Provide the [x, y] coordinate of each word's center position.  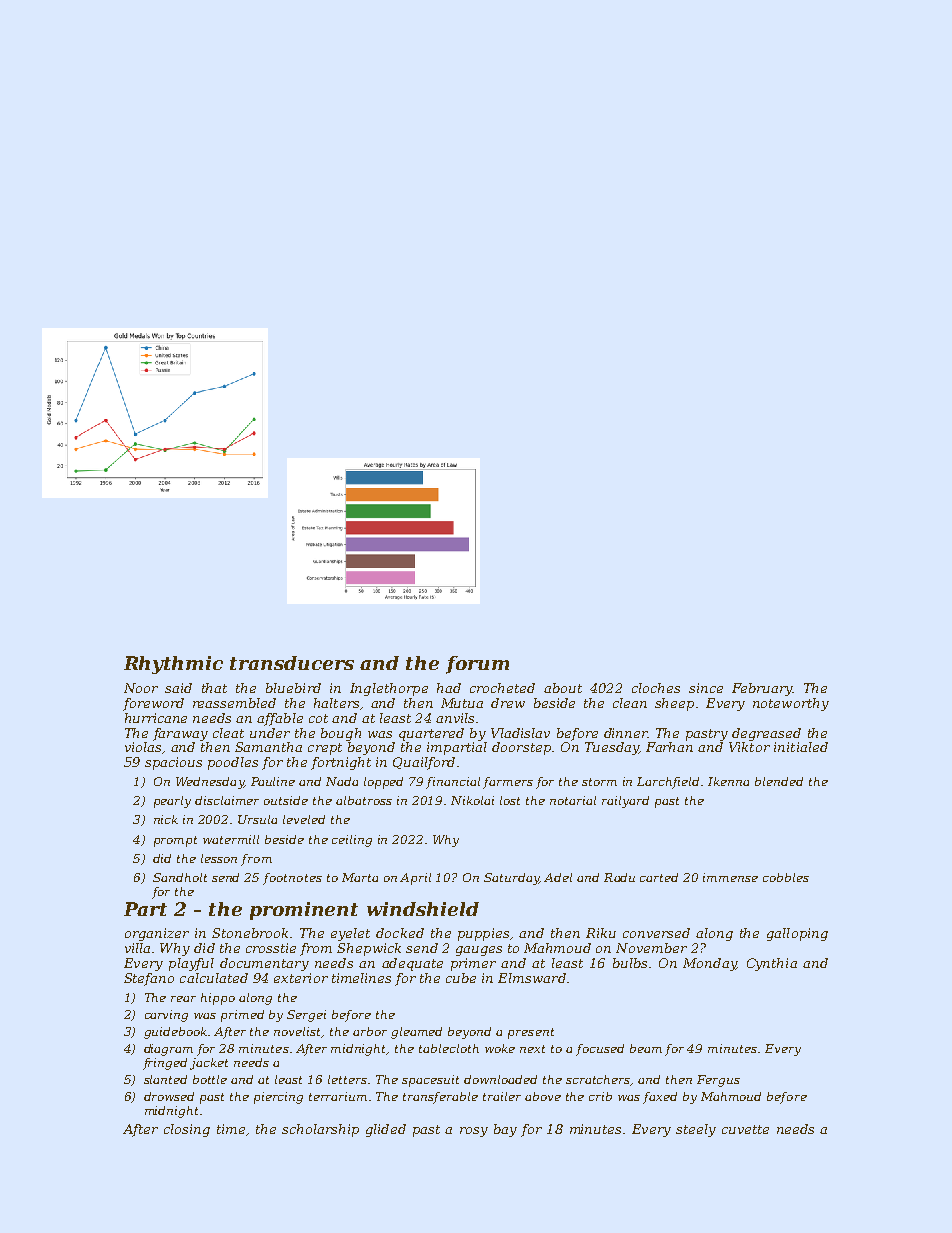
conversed [656, 933]
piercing [278, 1098]
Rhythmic [173, 665]
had [449, 688]
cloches [656, 688]
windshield [423, 909]
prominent [304, 911]
